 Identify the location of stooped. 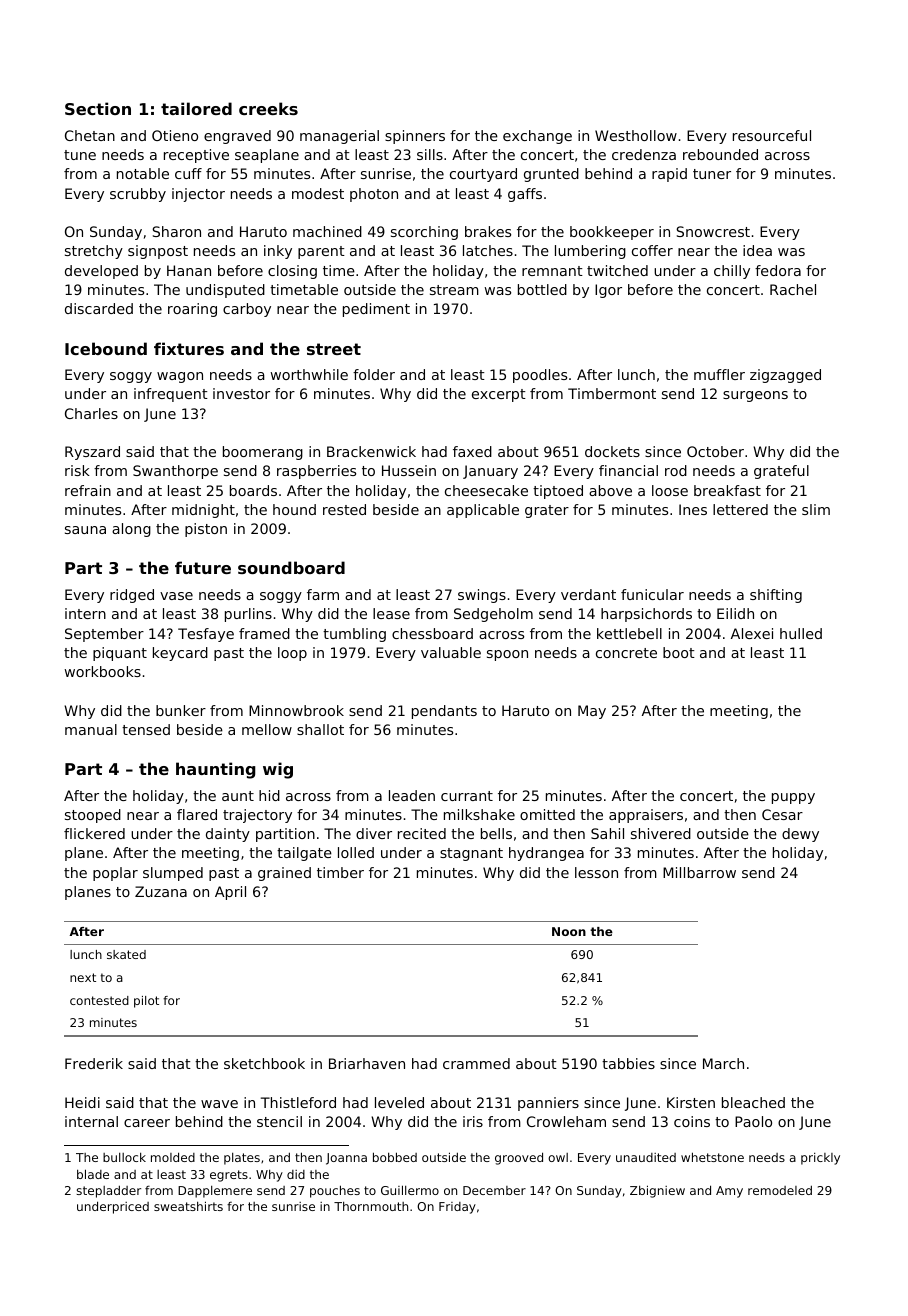
(93, 816).
